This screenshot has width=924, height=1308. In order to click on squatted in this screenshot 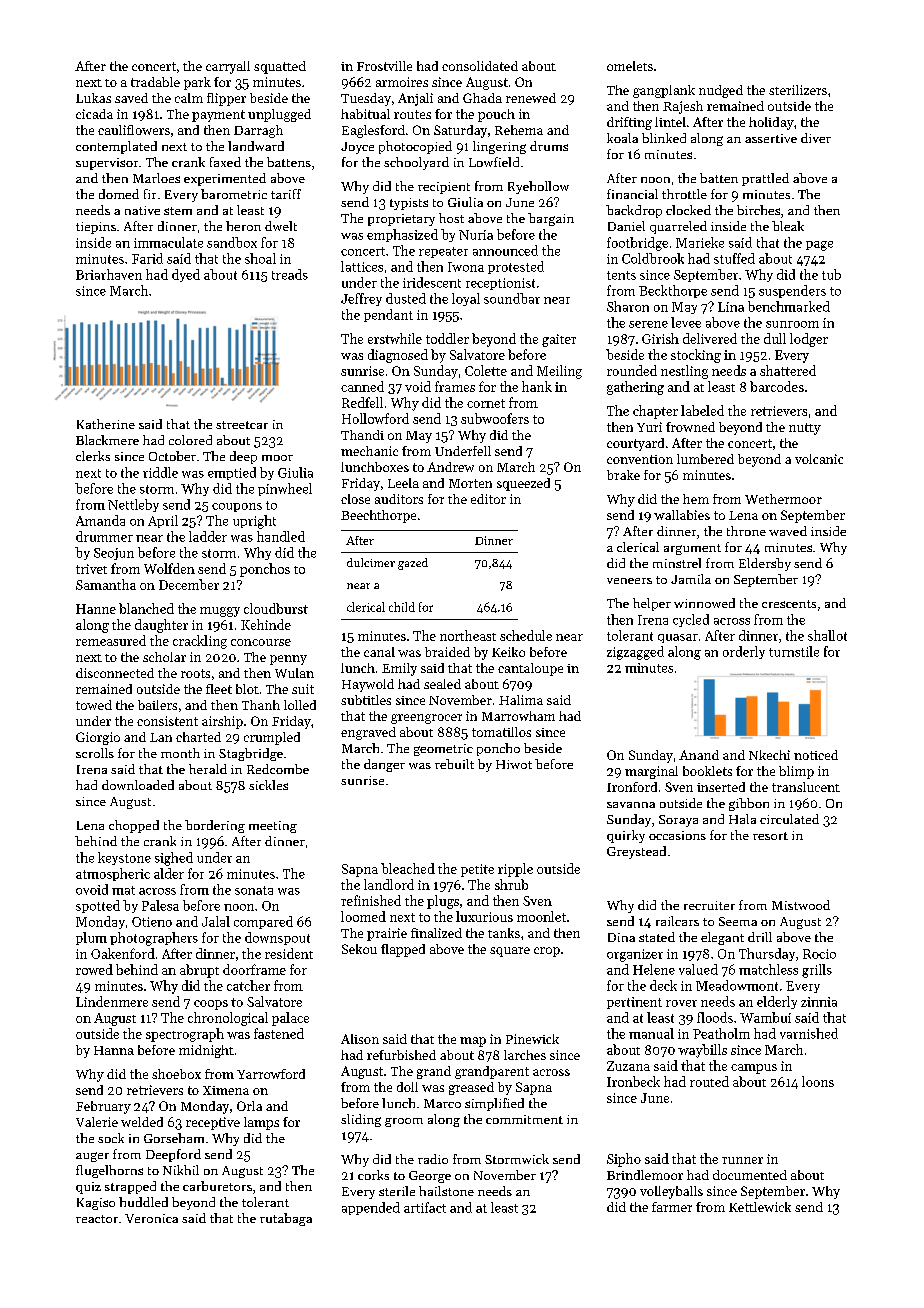, I will do `click(280, 67)`.
